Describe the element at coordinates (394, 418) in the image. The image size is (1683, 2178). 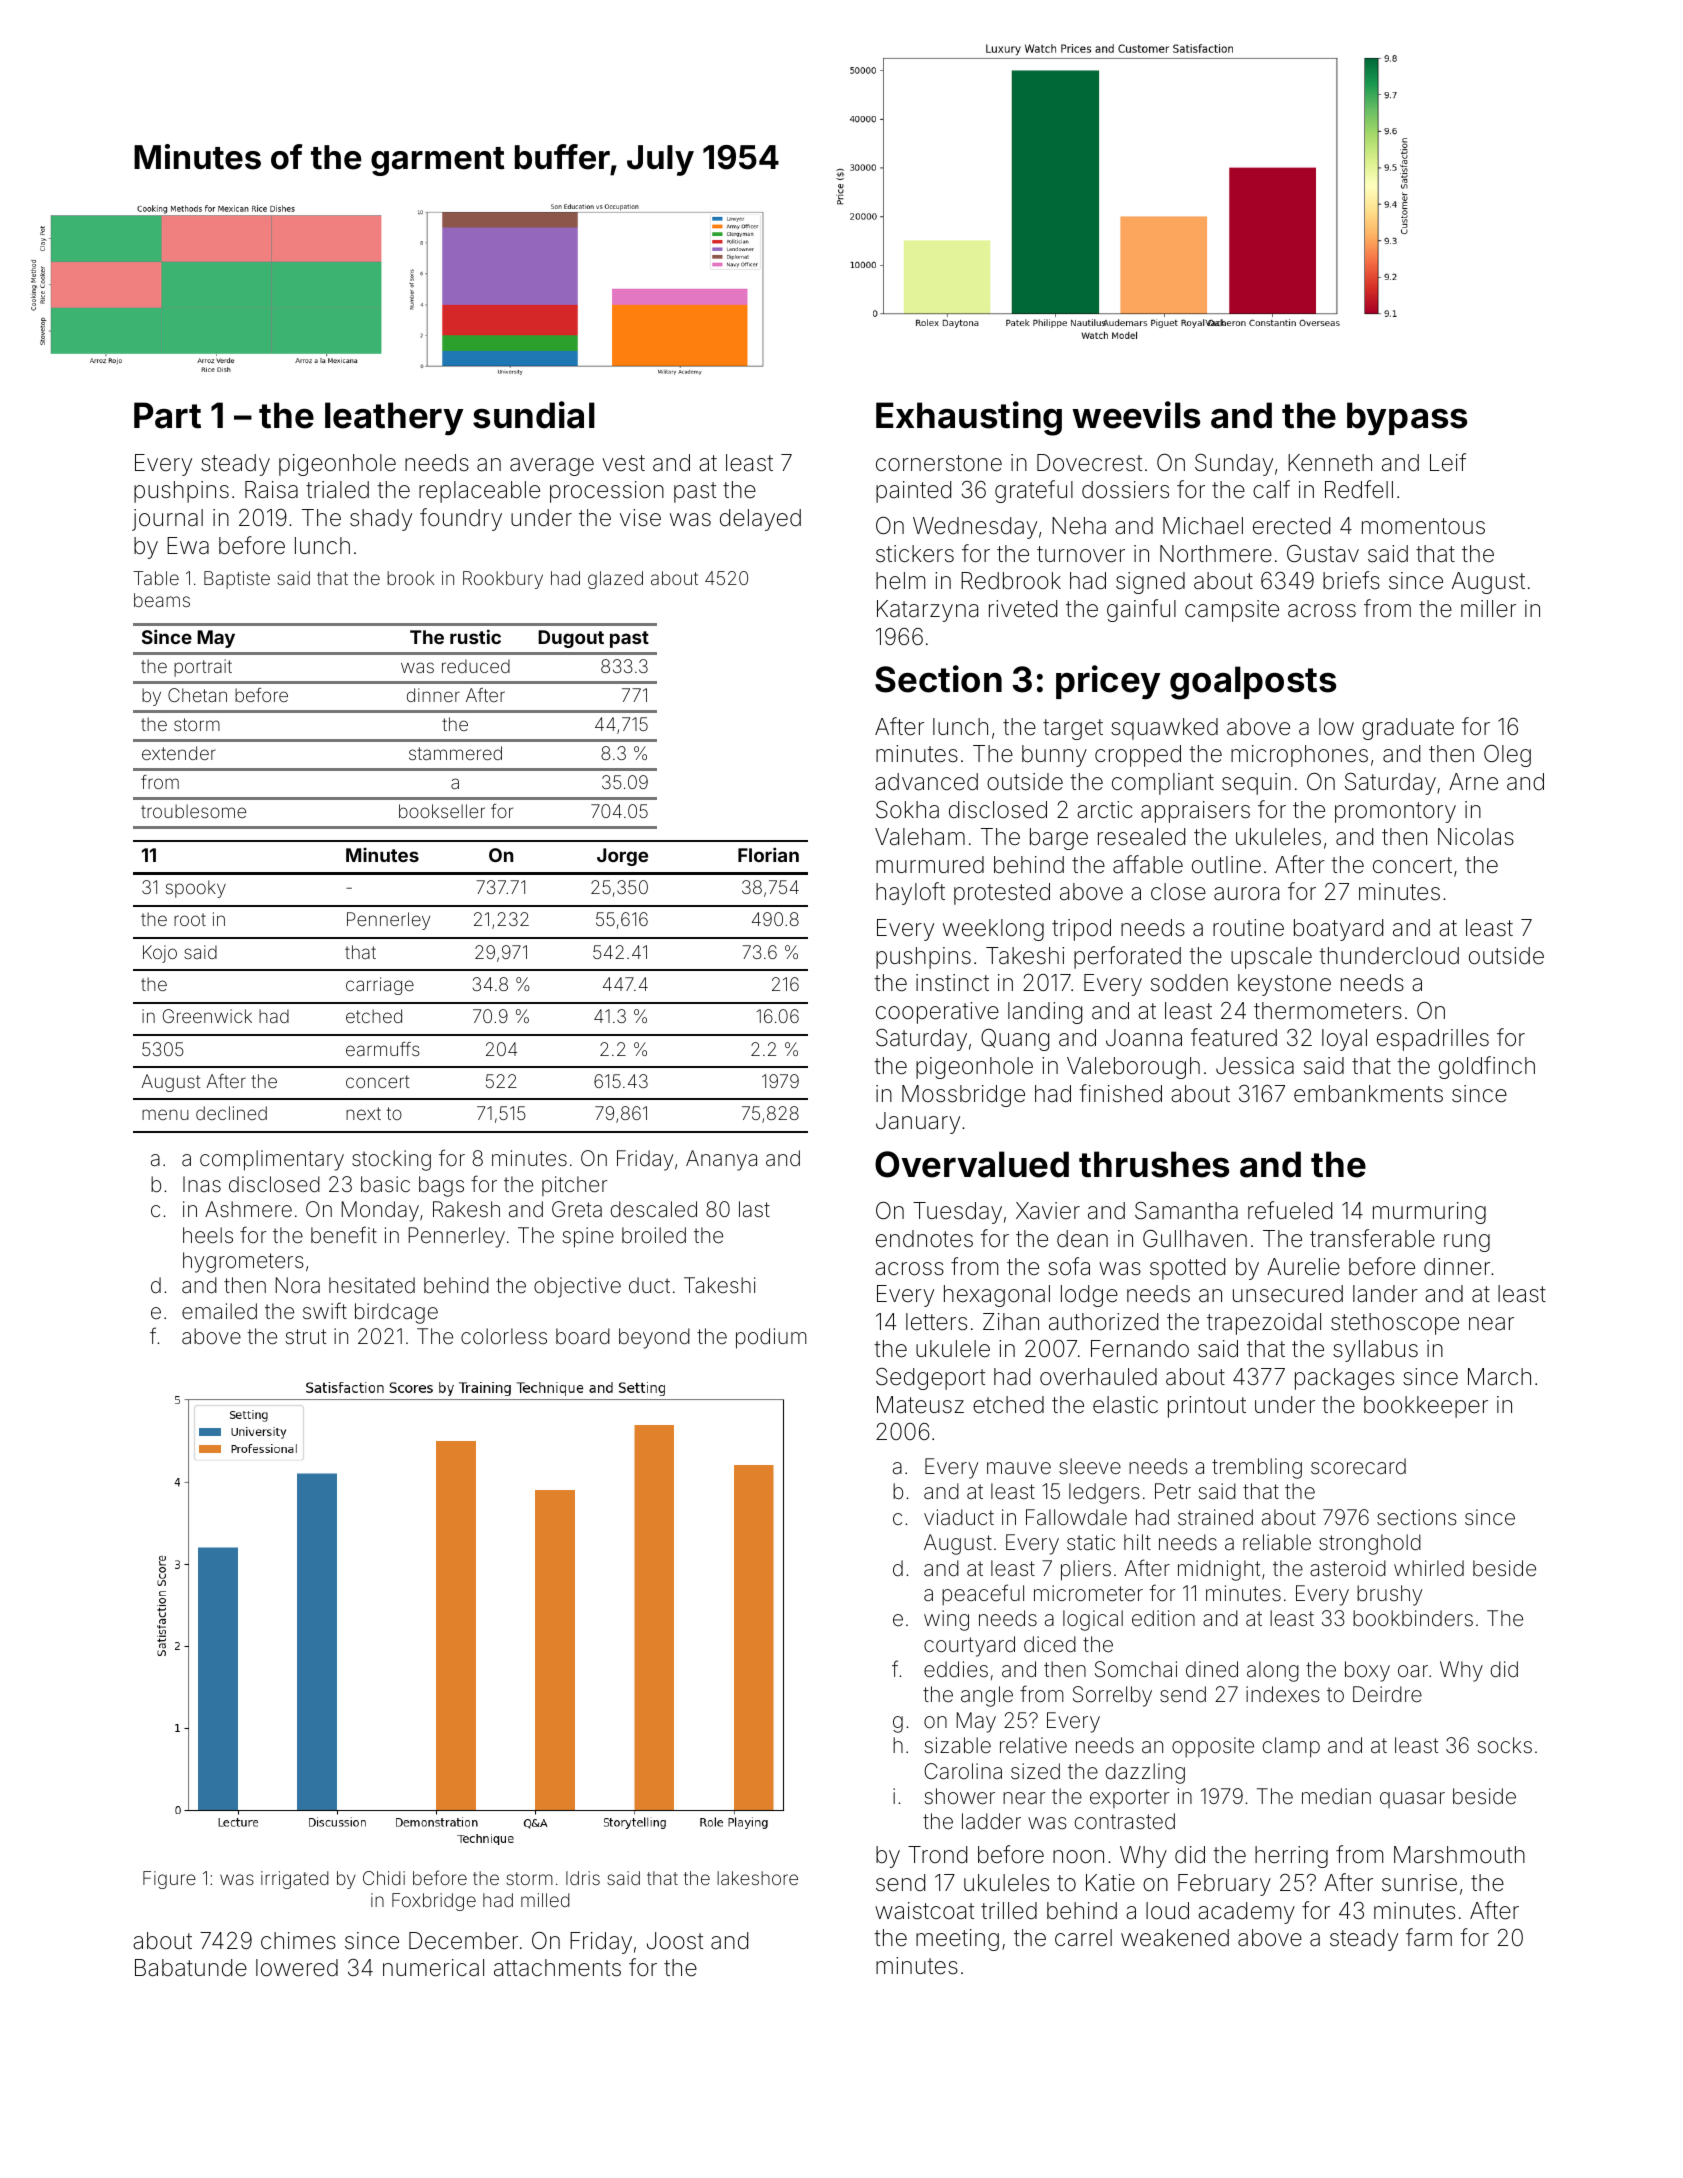
I see `leathery` at that location.
